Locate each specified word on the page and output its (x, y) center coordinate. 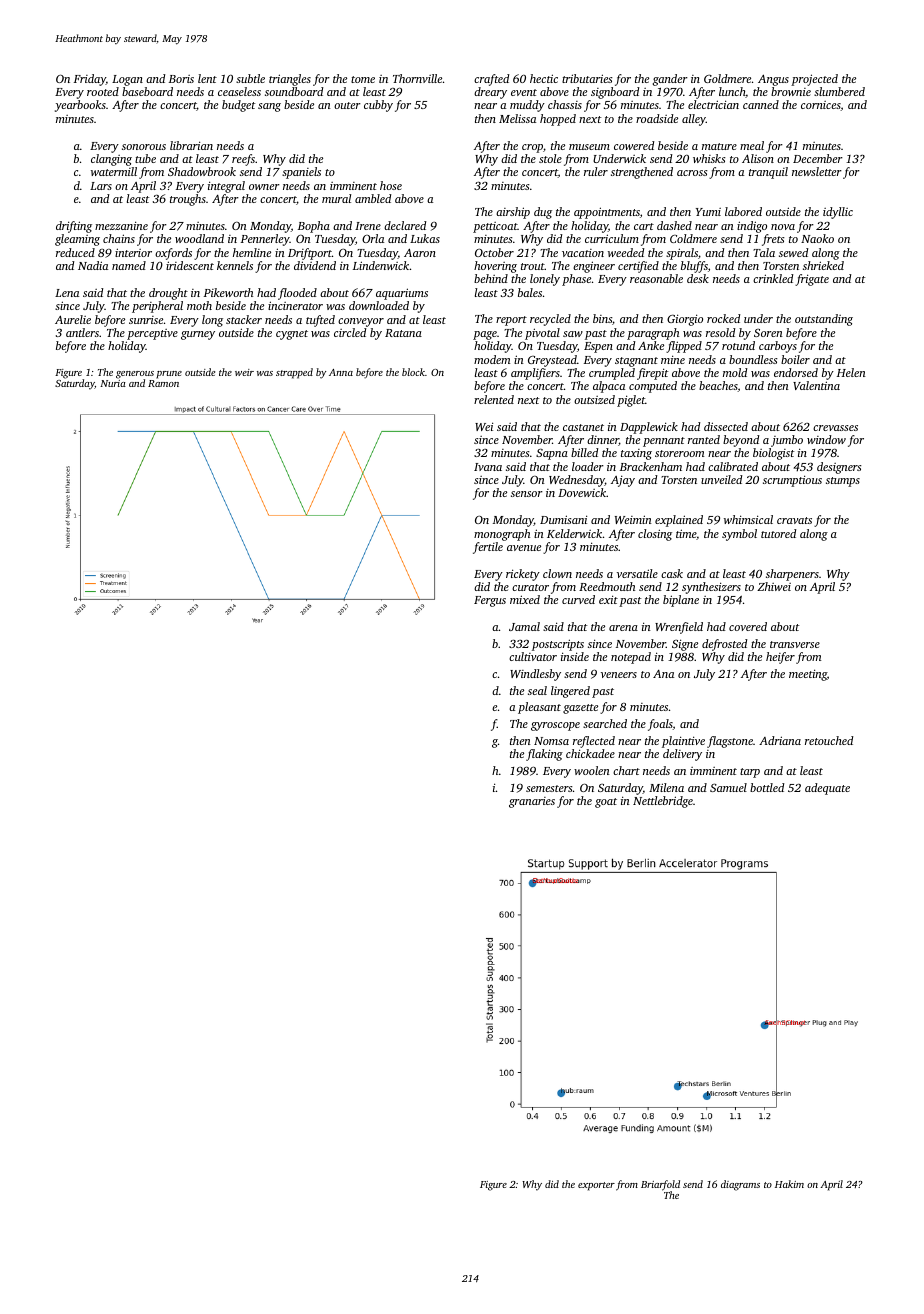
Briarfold (660, 1185)
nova (783, 227)
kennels (235, 265)
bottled (767, 787)
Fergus (490, 601)
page (485, 335)
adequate (827, 789)
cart (644, 226)
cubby (378, 106)
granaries (532, 802)
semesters (549, 788)
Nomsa (551, 741)
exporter (596, 1186)
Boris (181, 79)
